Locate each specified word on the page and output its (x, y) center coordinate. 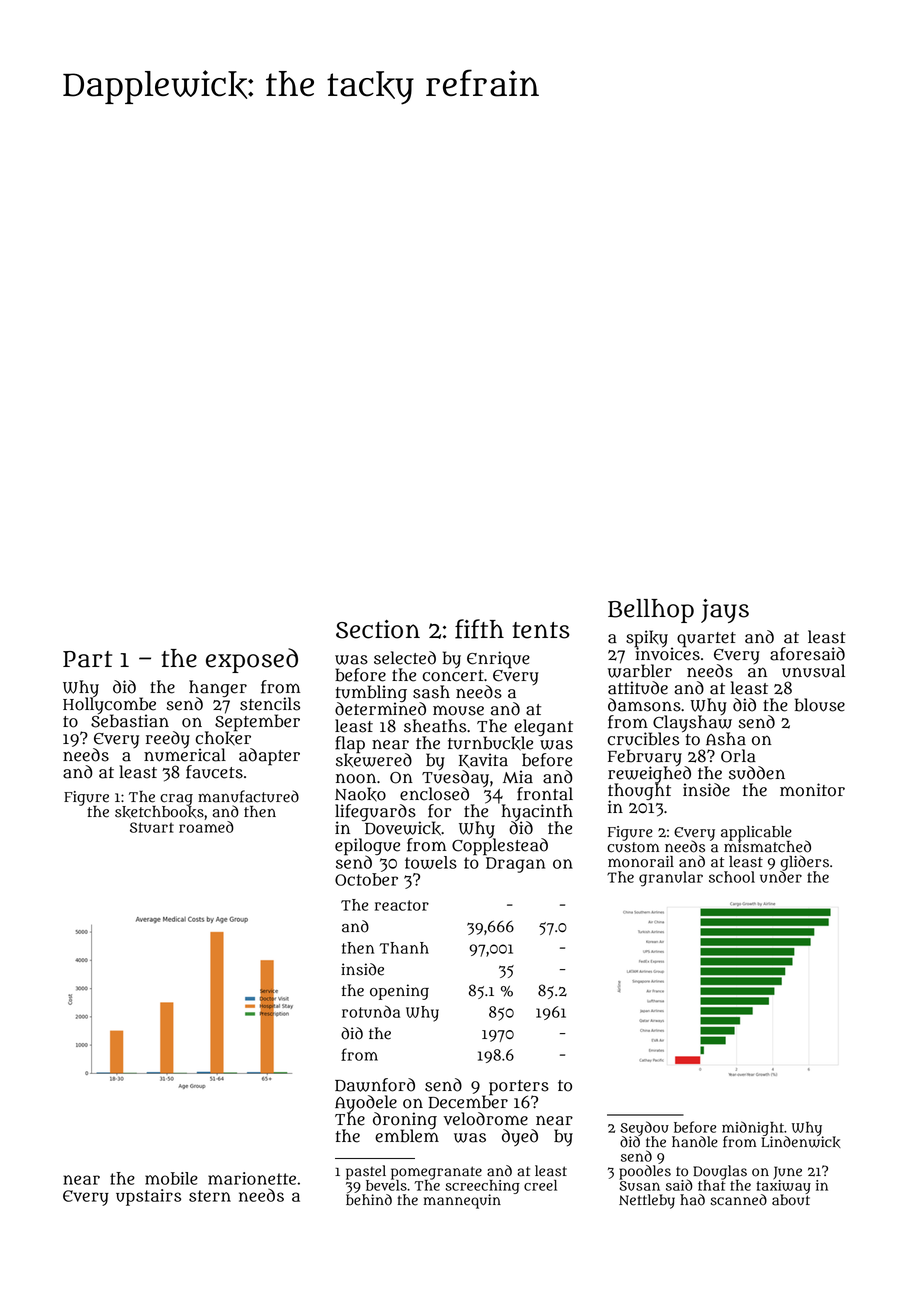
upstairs (148, 1197)
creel (540, 1185)
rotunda (371, 1011)
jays (725, 611)
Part (87, 659)
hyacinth (537, 812)
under (781, 877)
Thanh (404, 948)
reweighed (649, 774)
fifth (479, 629)
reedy (168, 740)
